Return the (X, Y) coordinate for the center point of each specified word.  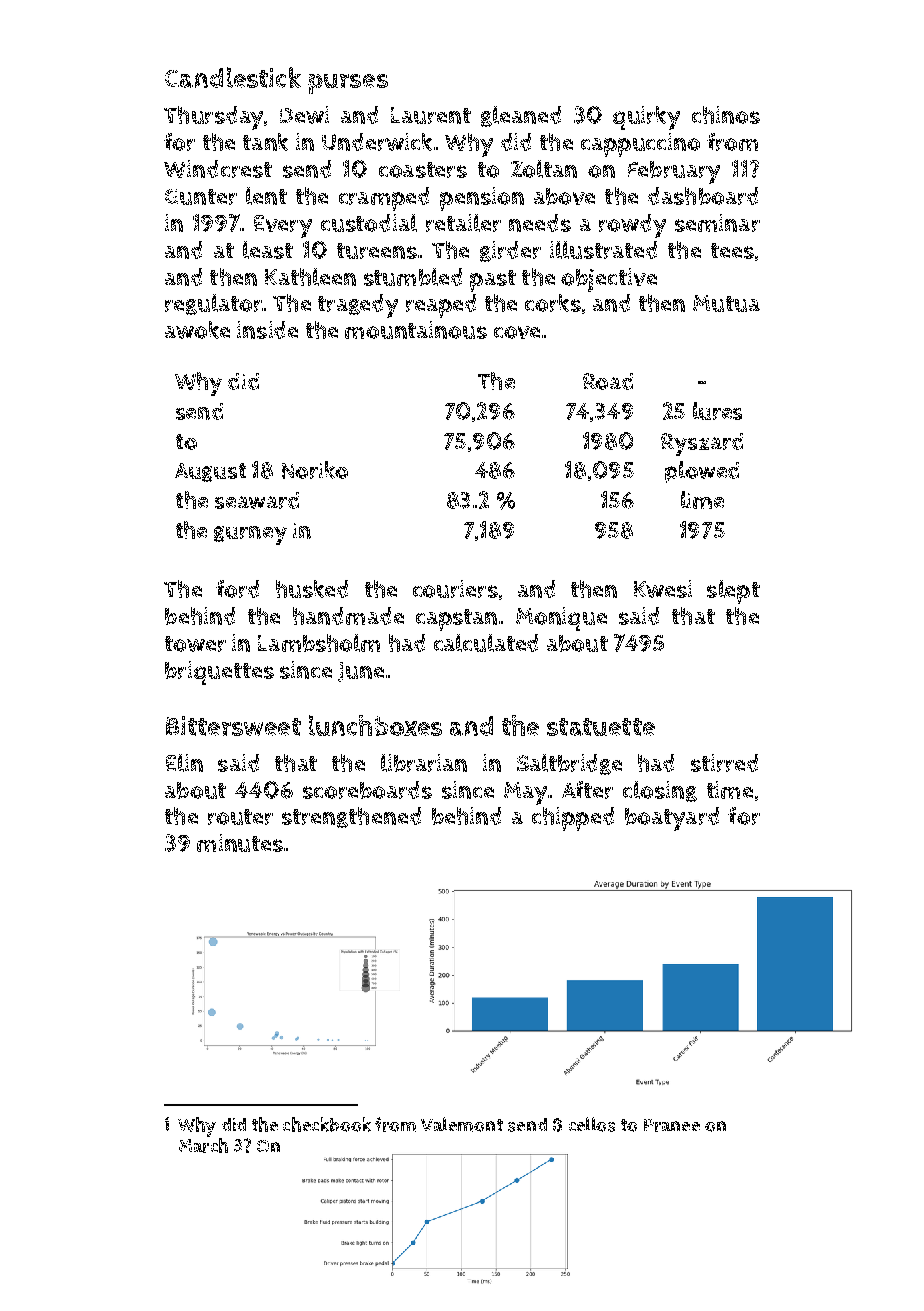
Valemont (462, 1124)
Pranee (672, 1125)
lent (266, 196)
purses (348, 84)
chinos (726, 115)
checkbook (327, 1124)
